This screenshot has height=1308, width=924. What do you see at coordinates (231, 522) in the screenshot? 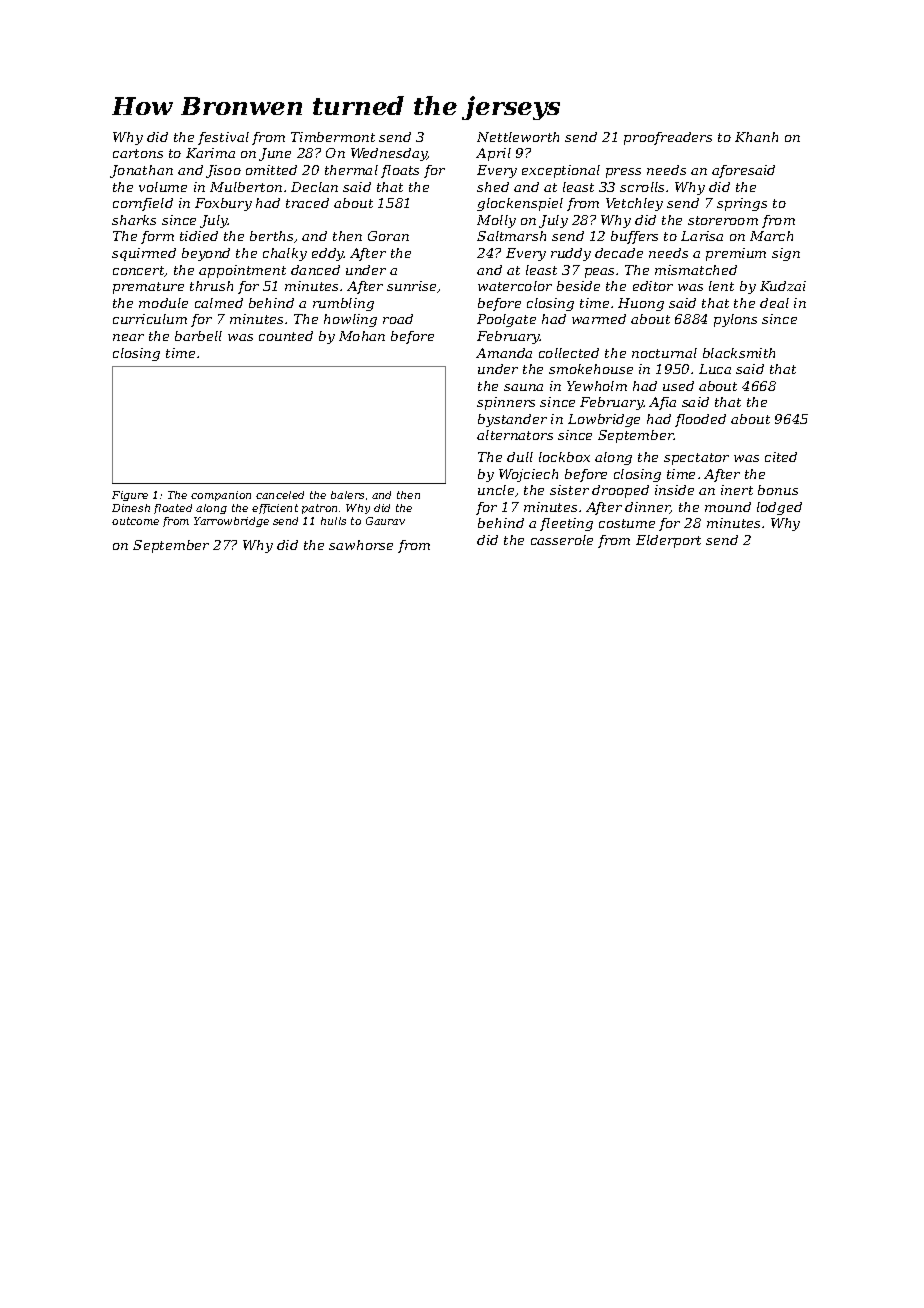
I see `Yarrowbridge` at bounding box center [231, 522].
